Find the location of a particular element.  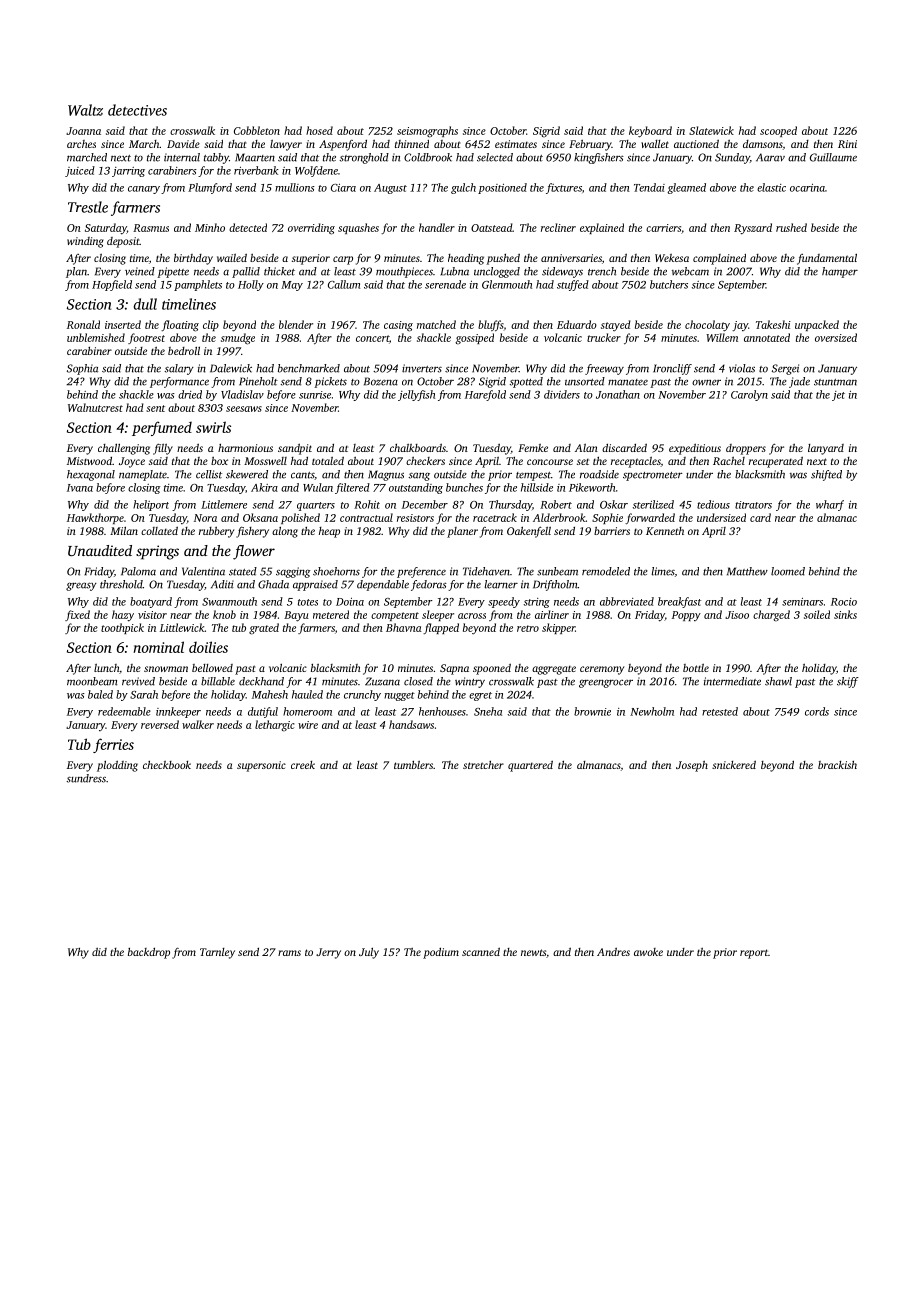

Tarnley is located at coordinates (217, 953).
